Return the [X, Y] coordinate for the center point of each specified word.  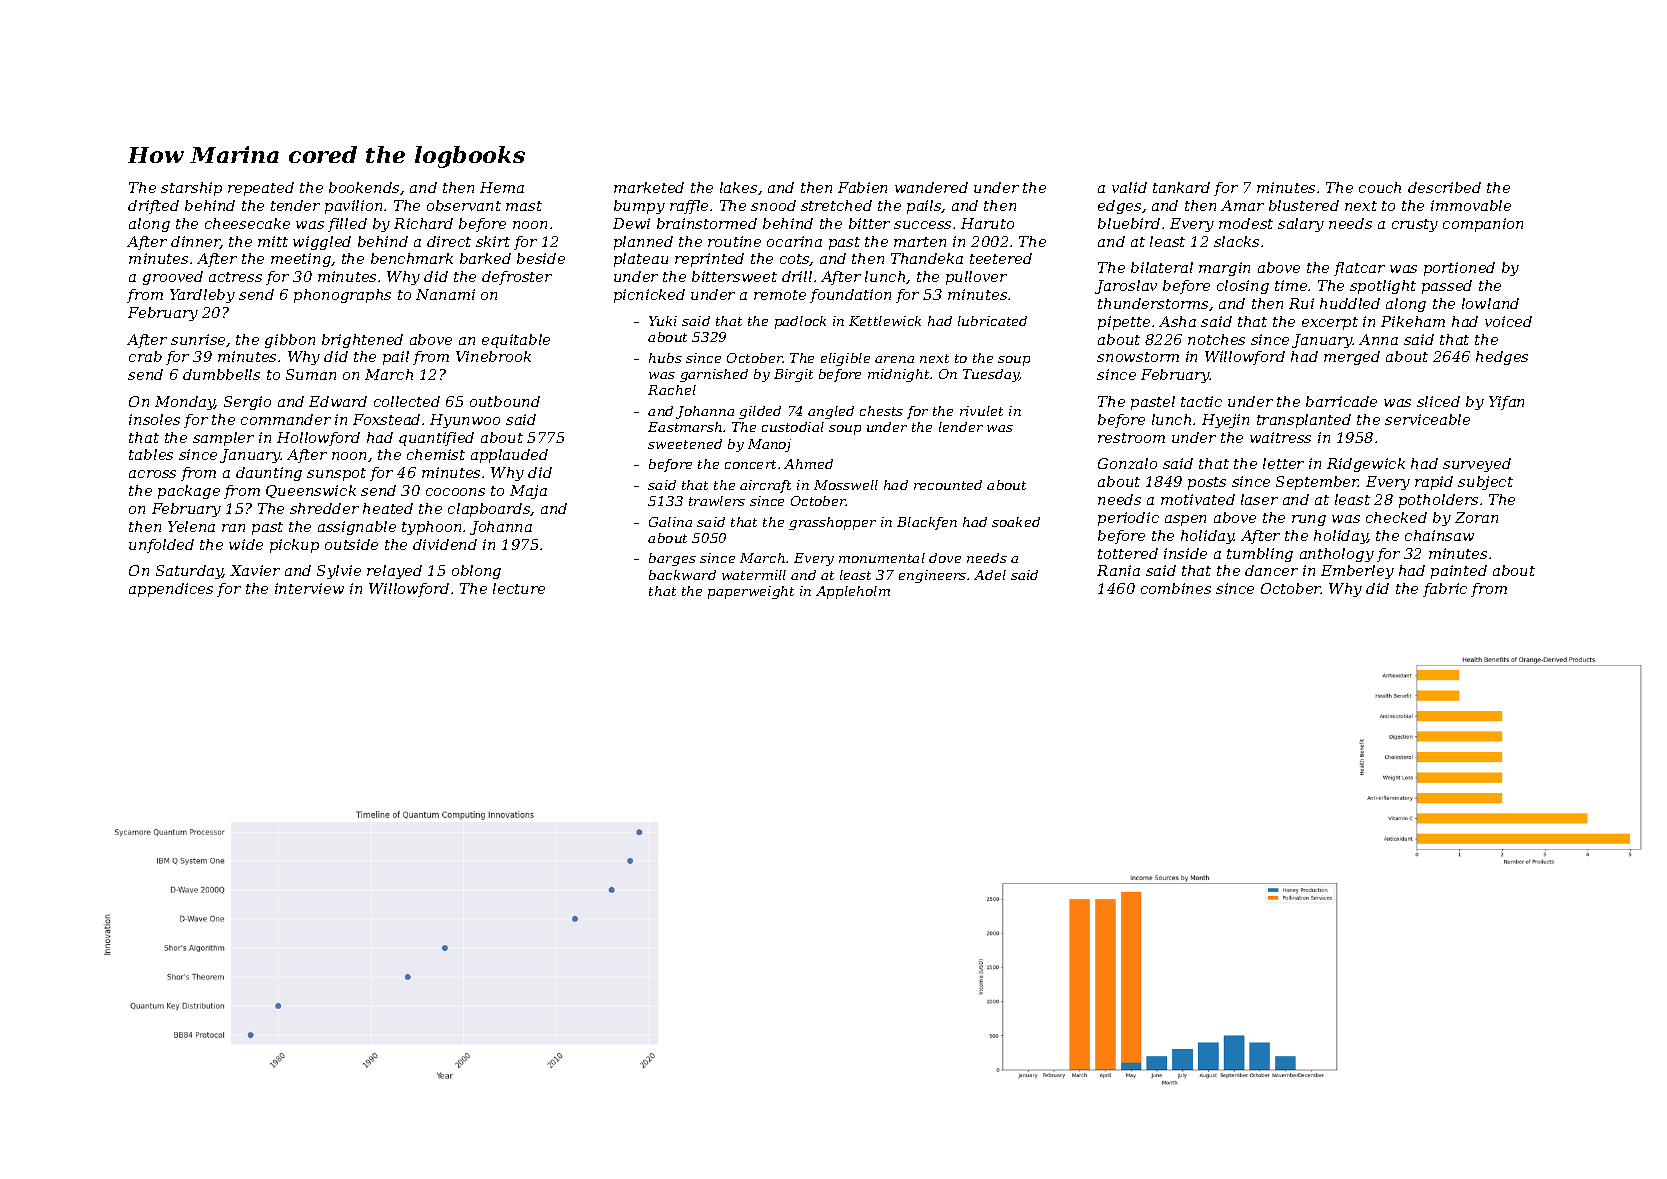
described [1444, 187]
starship [191, 189]
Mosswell [846, 485]
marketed [649, 187]
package [189, 492]
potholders [1438, 501]
